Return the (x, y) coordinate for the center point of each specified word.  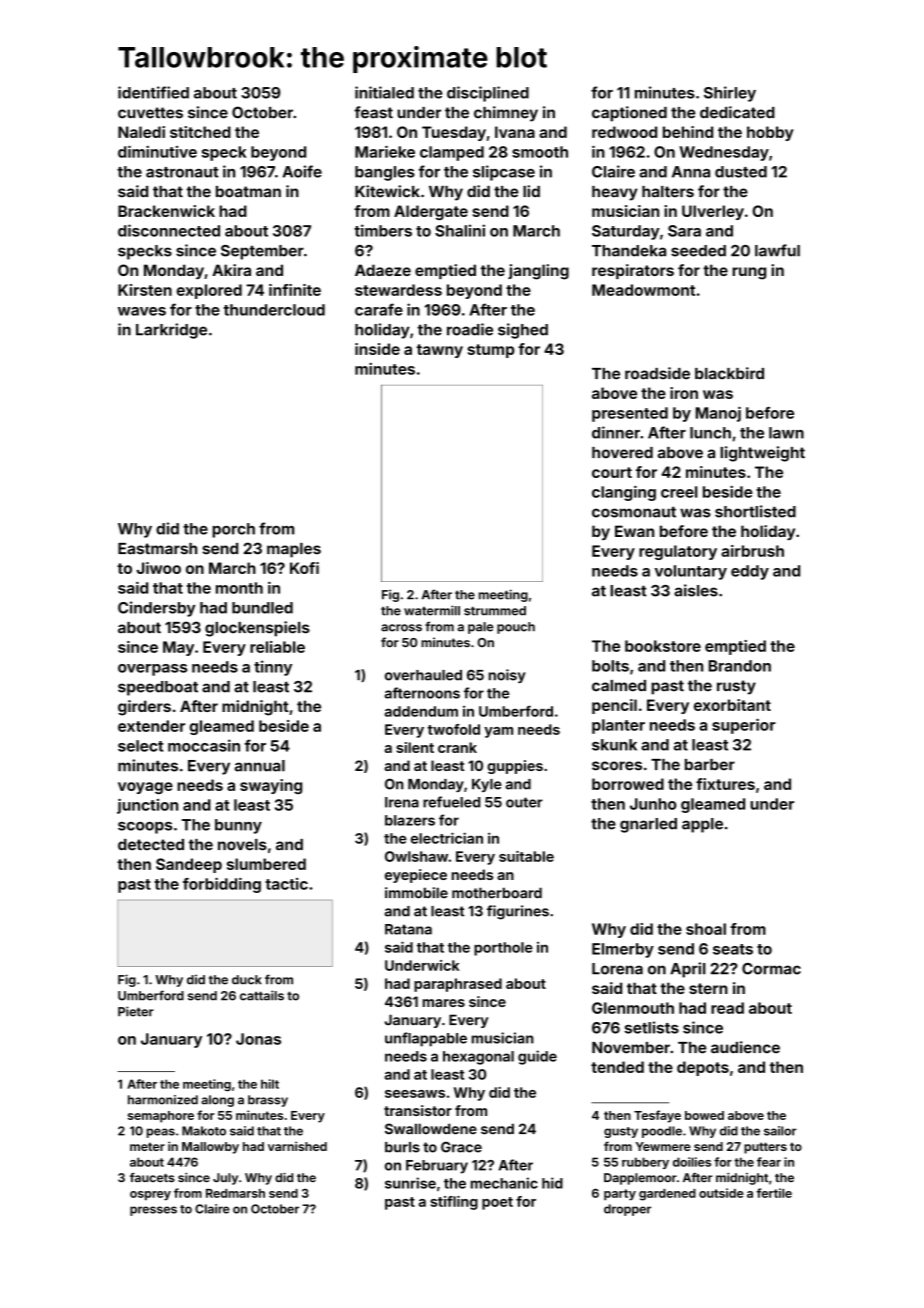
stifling (454, 1203)
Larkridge (171, 331)
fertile (774, 1193)
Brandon (740, 666)
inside (377, 349)
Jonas (258, 1039)
